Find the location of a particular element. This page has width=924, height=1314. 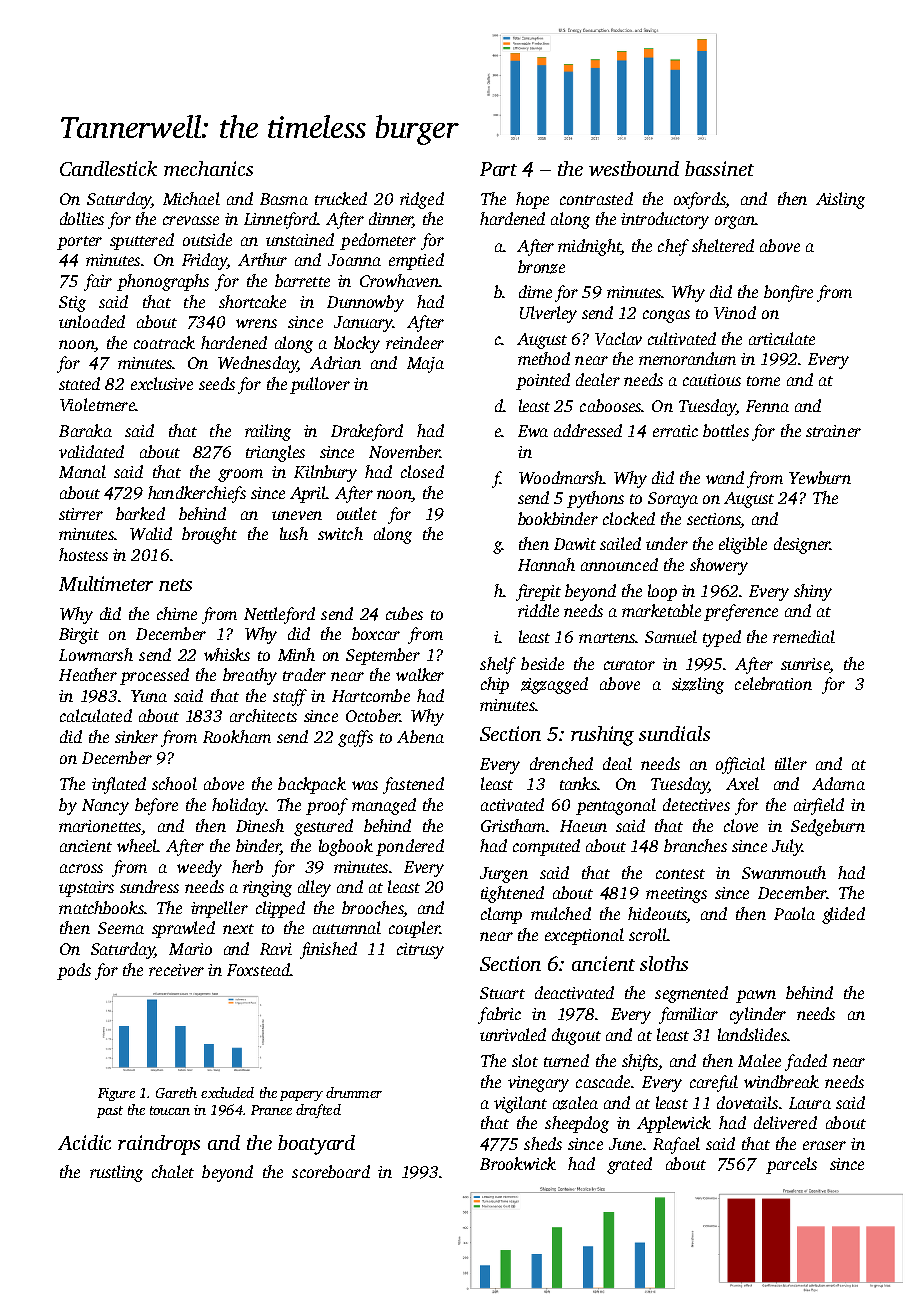

Brookwick is located at coordinates (518, 1163).
